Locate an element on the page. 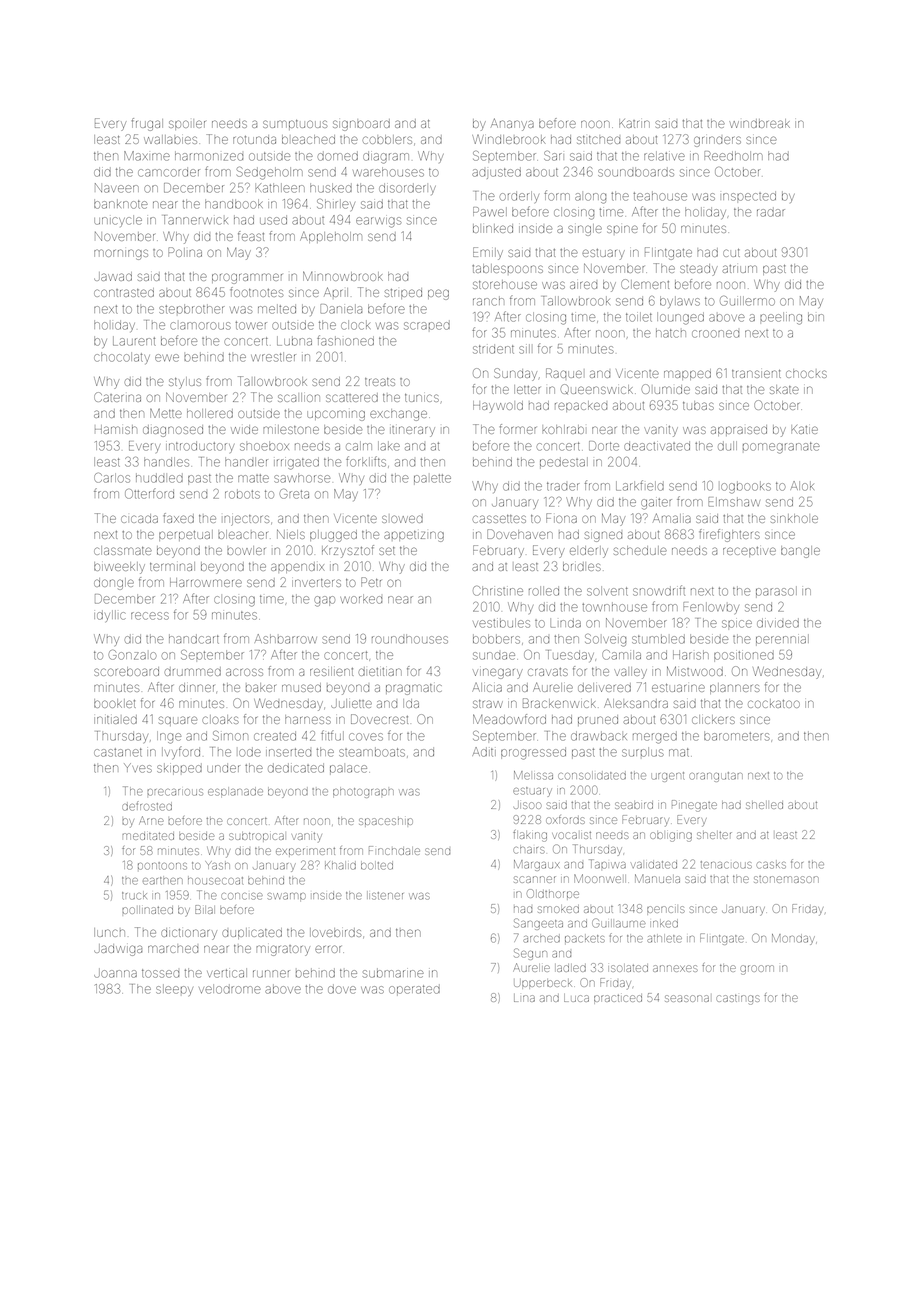 The width and height of the image is (924, 1308). cobblers is located at coordinates (387, 139).
